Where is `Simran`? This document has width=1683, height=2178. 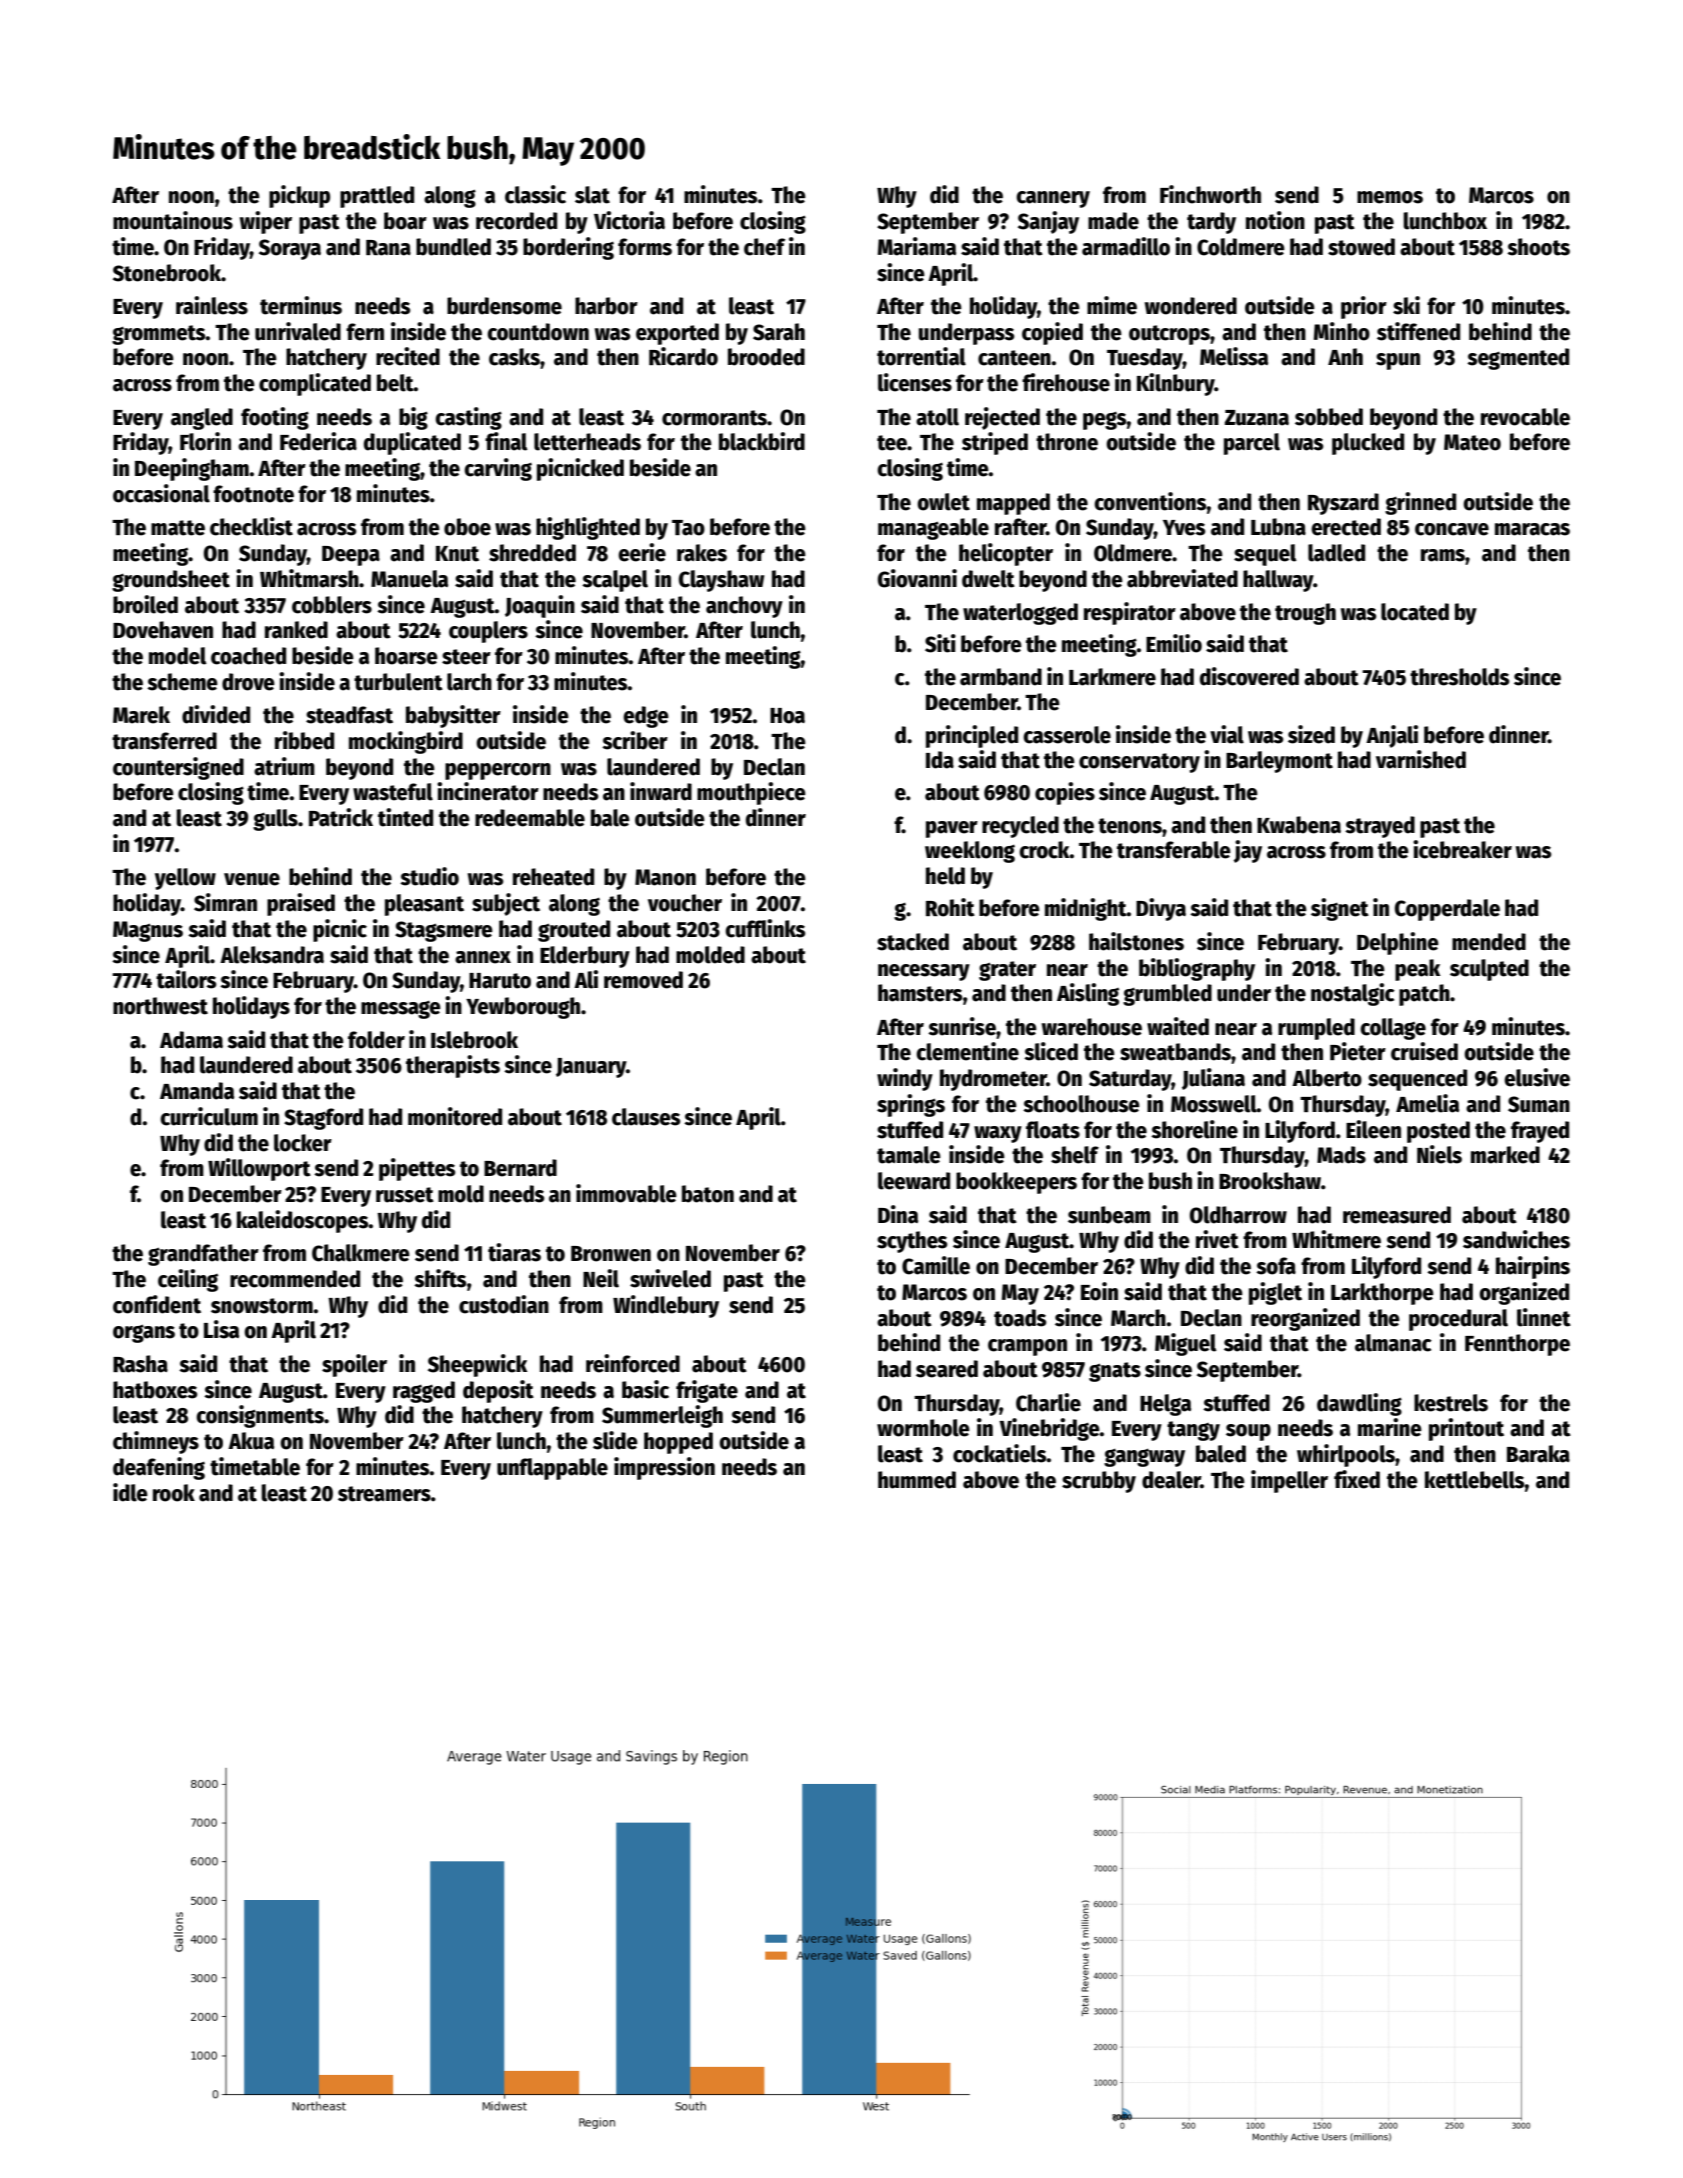
Simran is located at coordinates (225, 902).
